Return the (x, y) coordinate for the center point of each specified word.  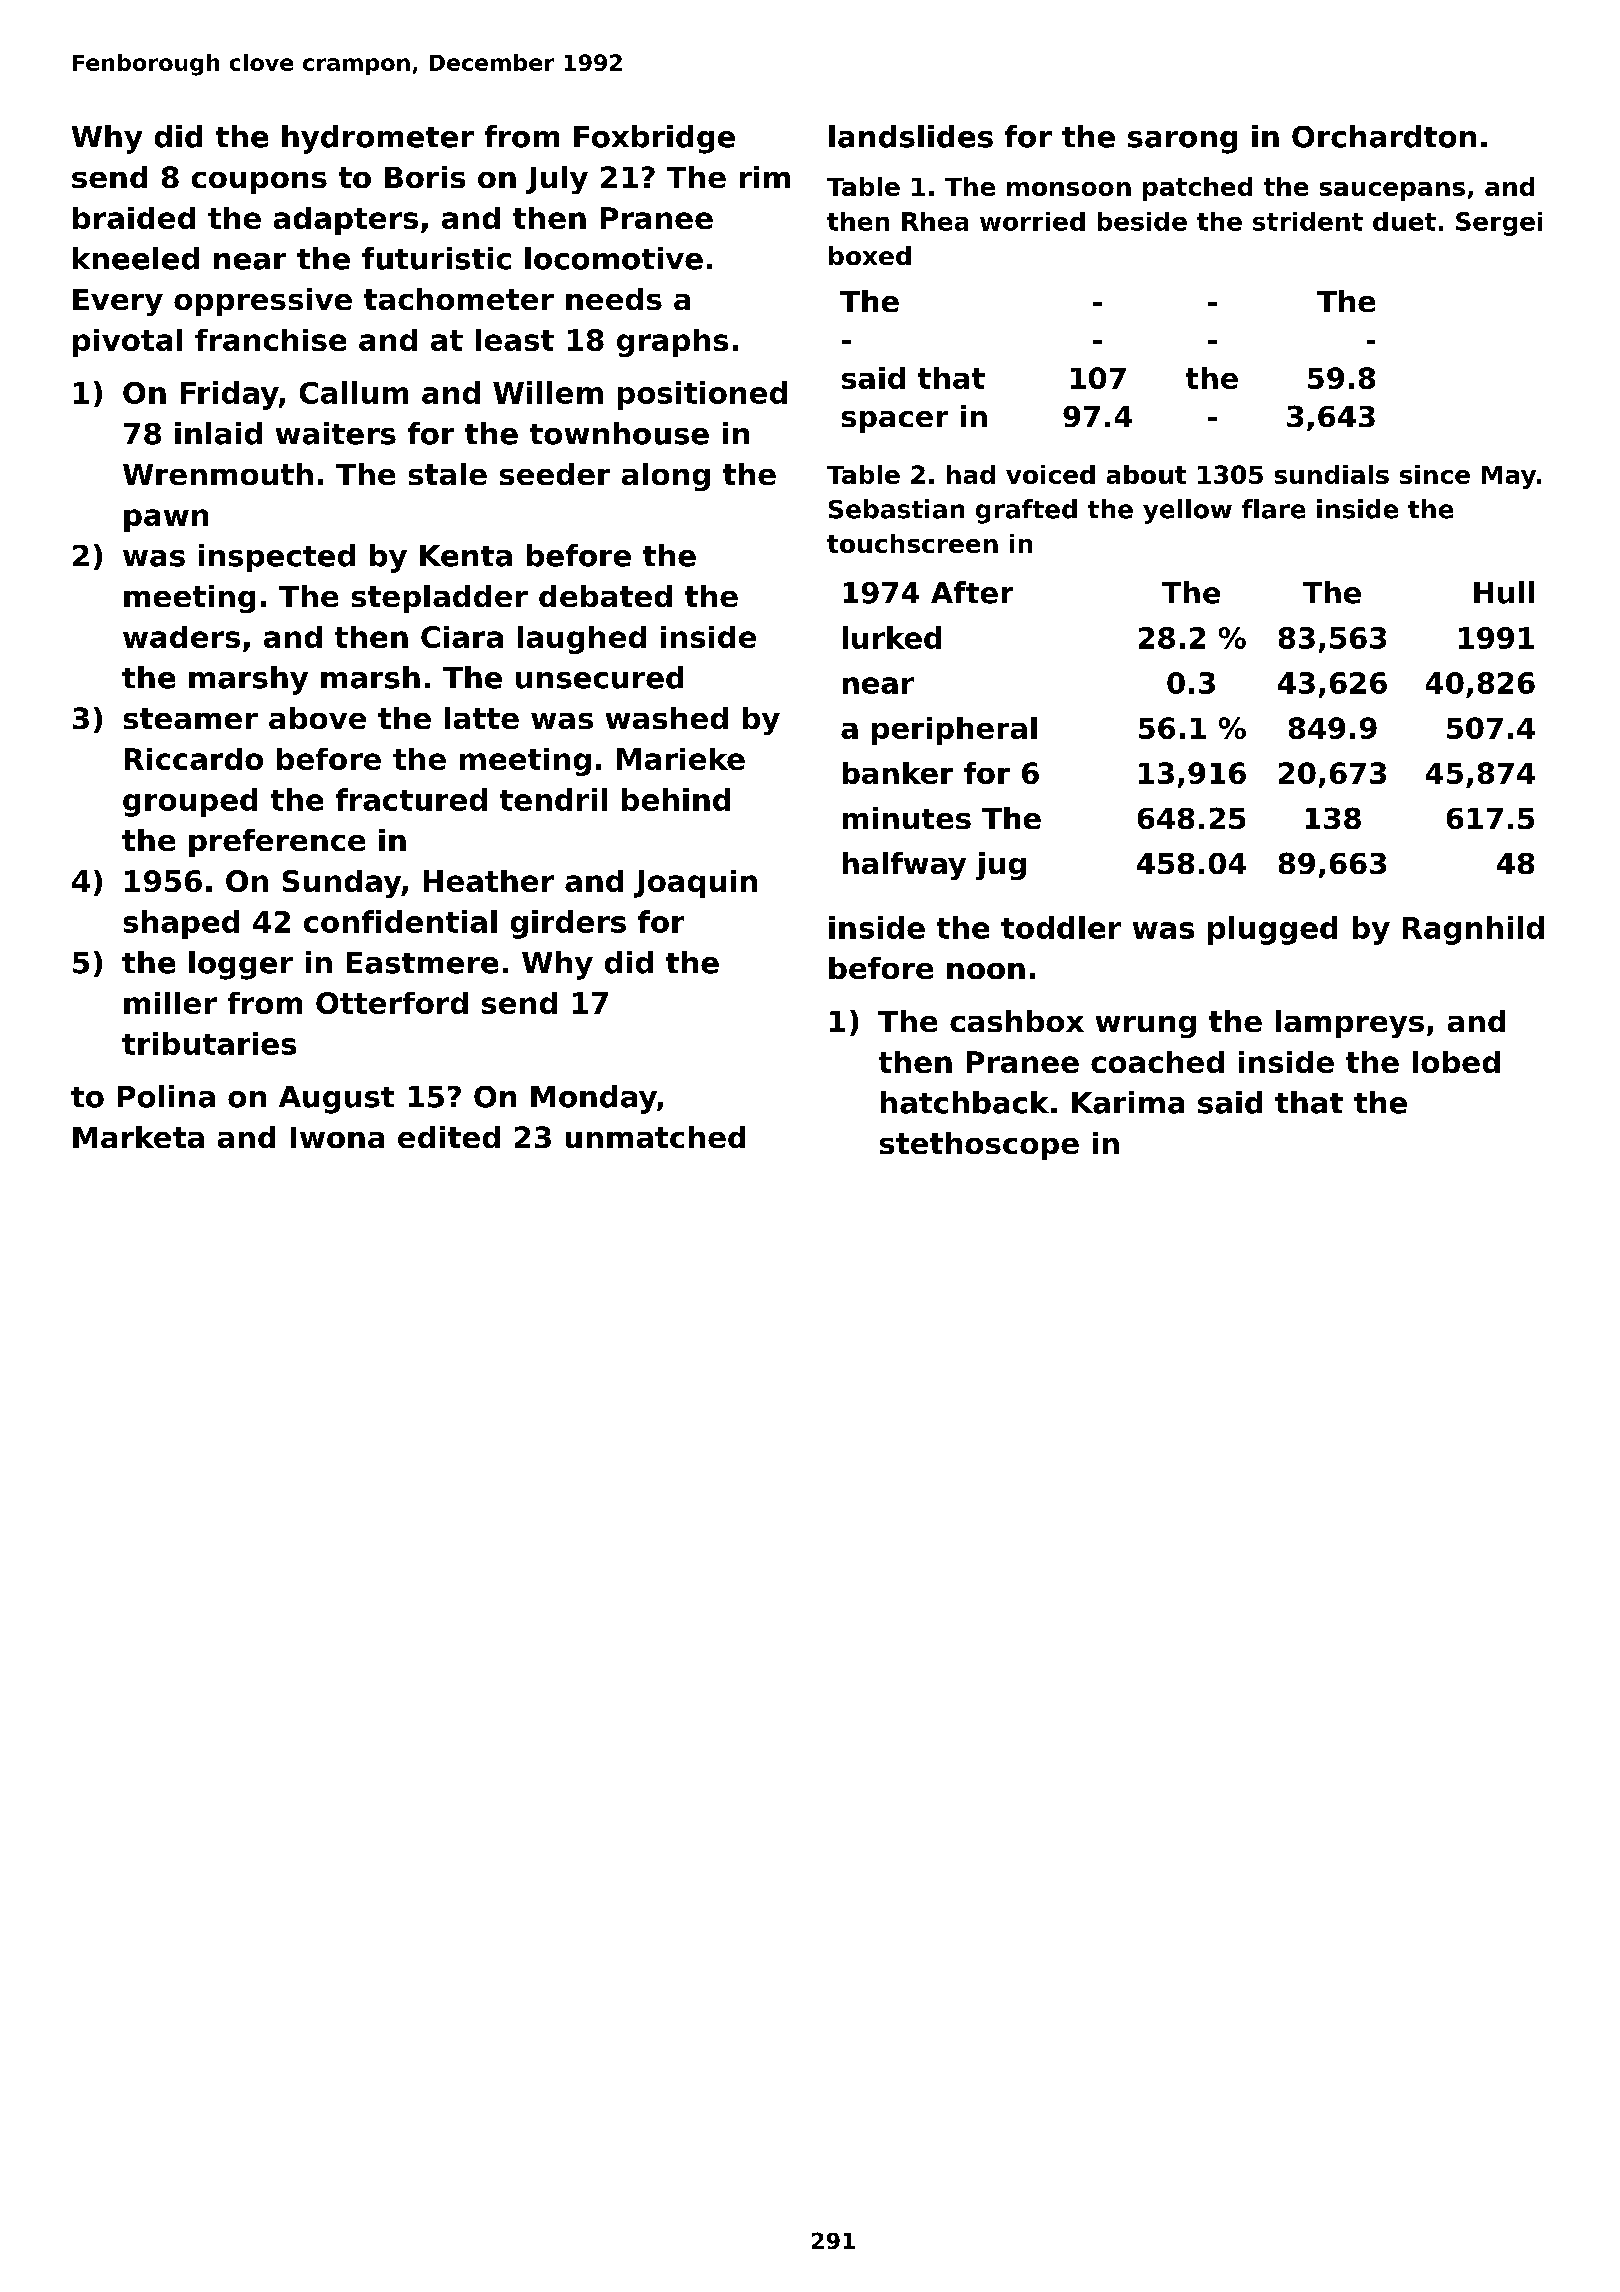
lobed (1456, 1062)
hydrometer (378, 139)
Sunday (342, 884)
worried (1032, 221)
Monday (594, 1099)
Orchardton (1384, 136)
